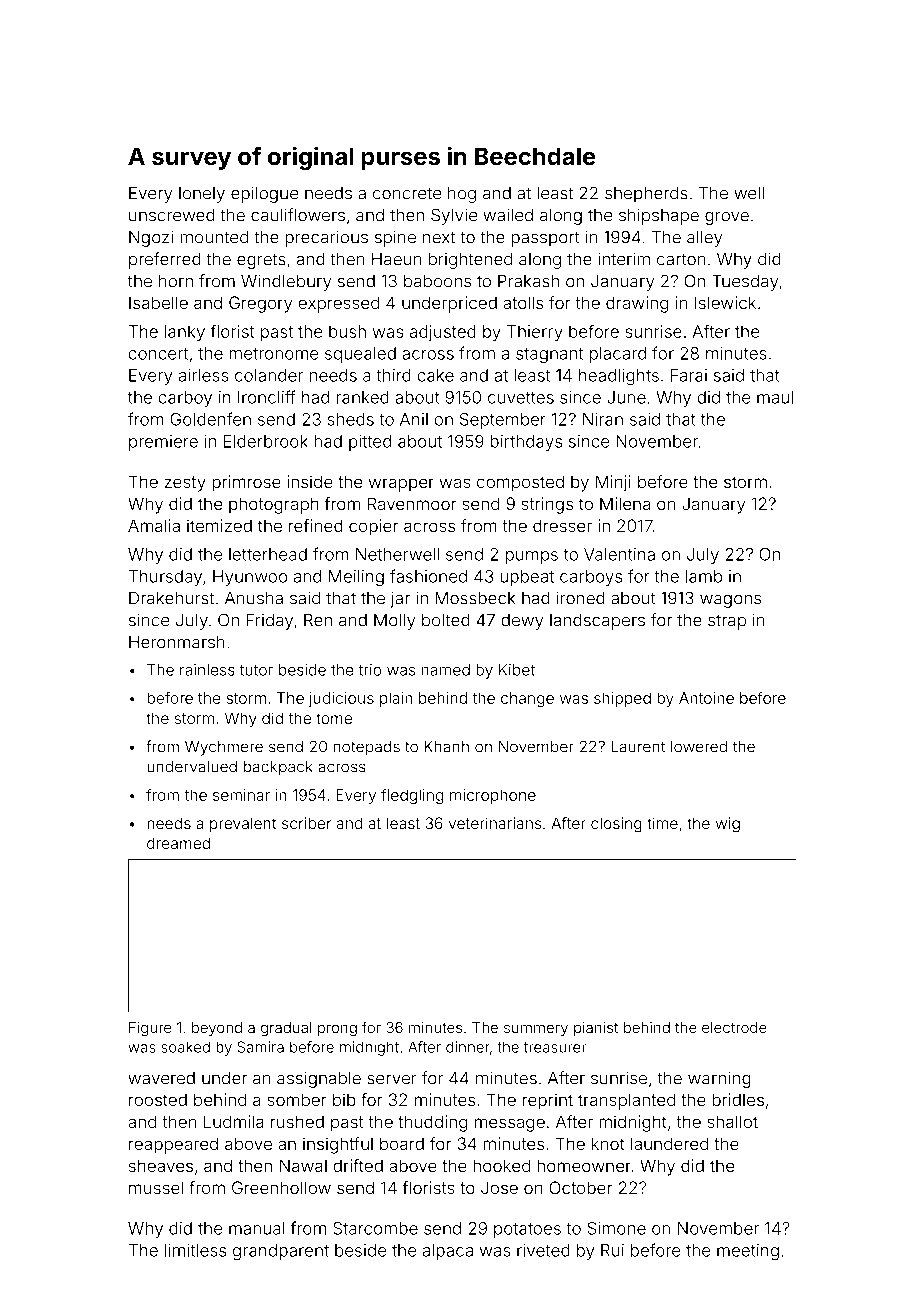  I want to click on transplanted, so click(626, 1101).
